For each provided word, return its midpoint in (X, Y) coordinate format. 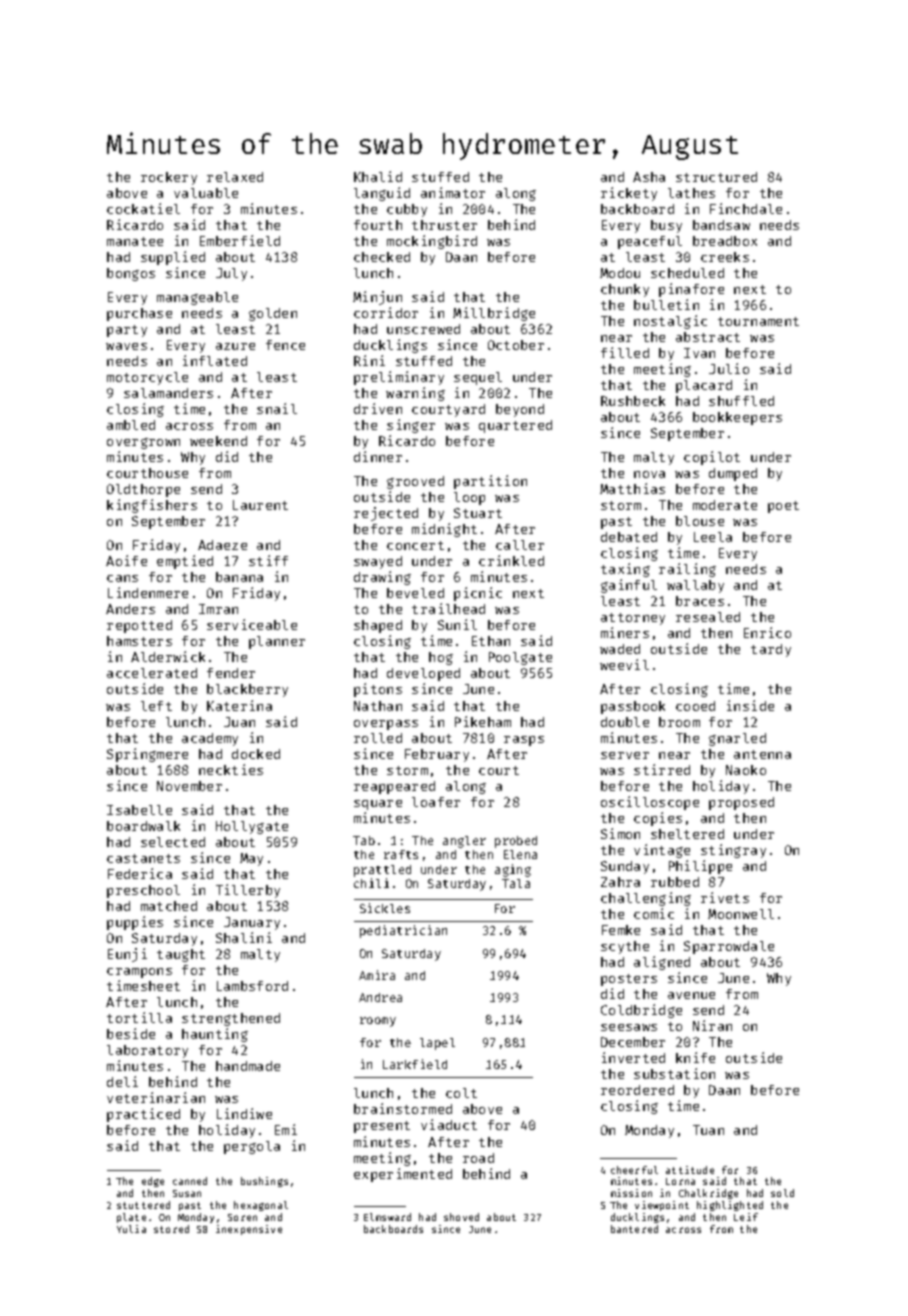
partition (490, 482)
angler (464, 842)
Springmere (147, 755)
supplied (173, 258)
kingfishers (152, 506)
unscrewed (423, 329)
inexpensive (249, 1230)
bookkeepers (737, 418)
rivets (725, 897)
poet (783, 507)
